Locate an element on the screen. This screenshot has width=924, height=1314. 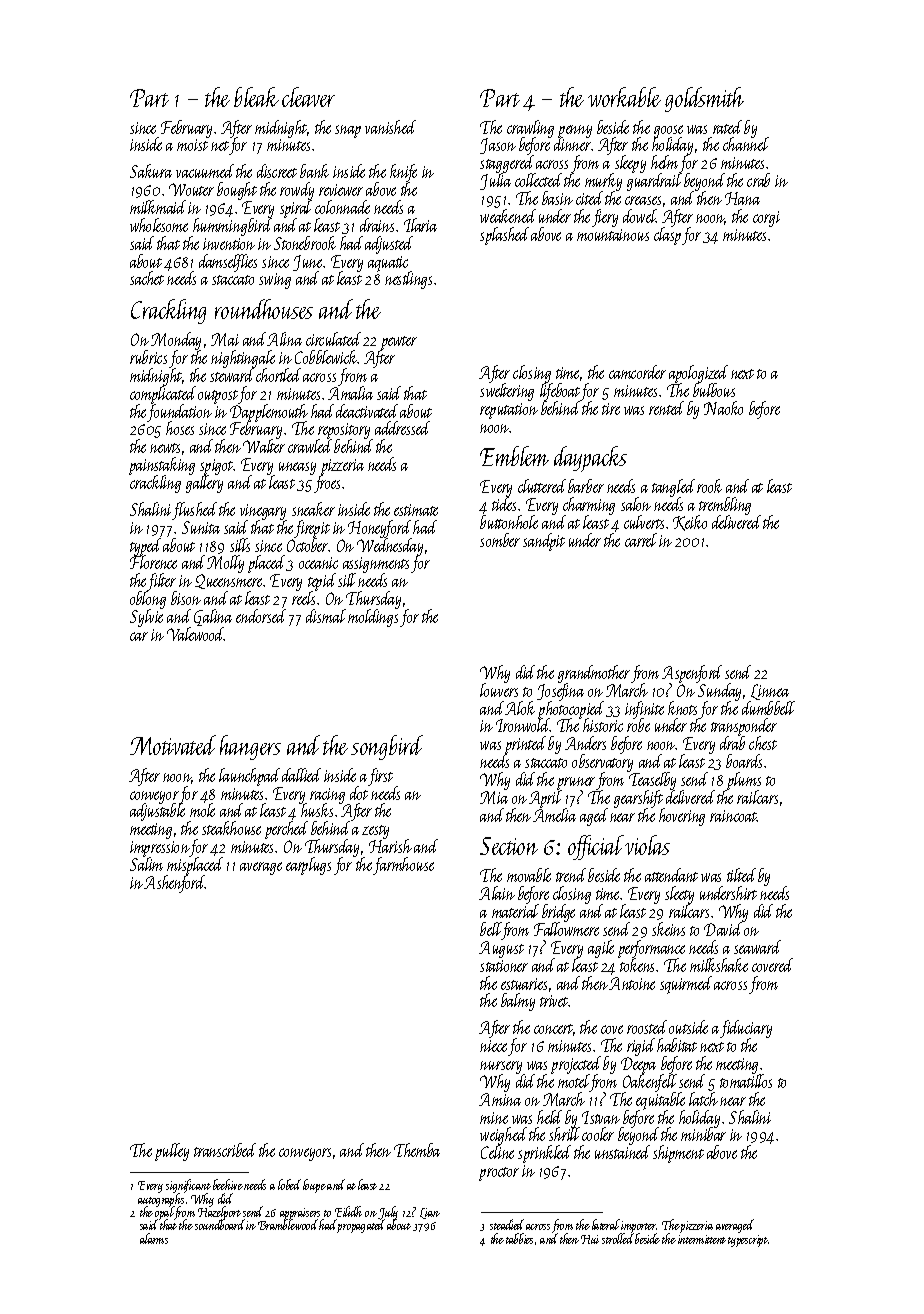
Emblem is located at coordinates (514, 456).
